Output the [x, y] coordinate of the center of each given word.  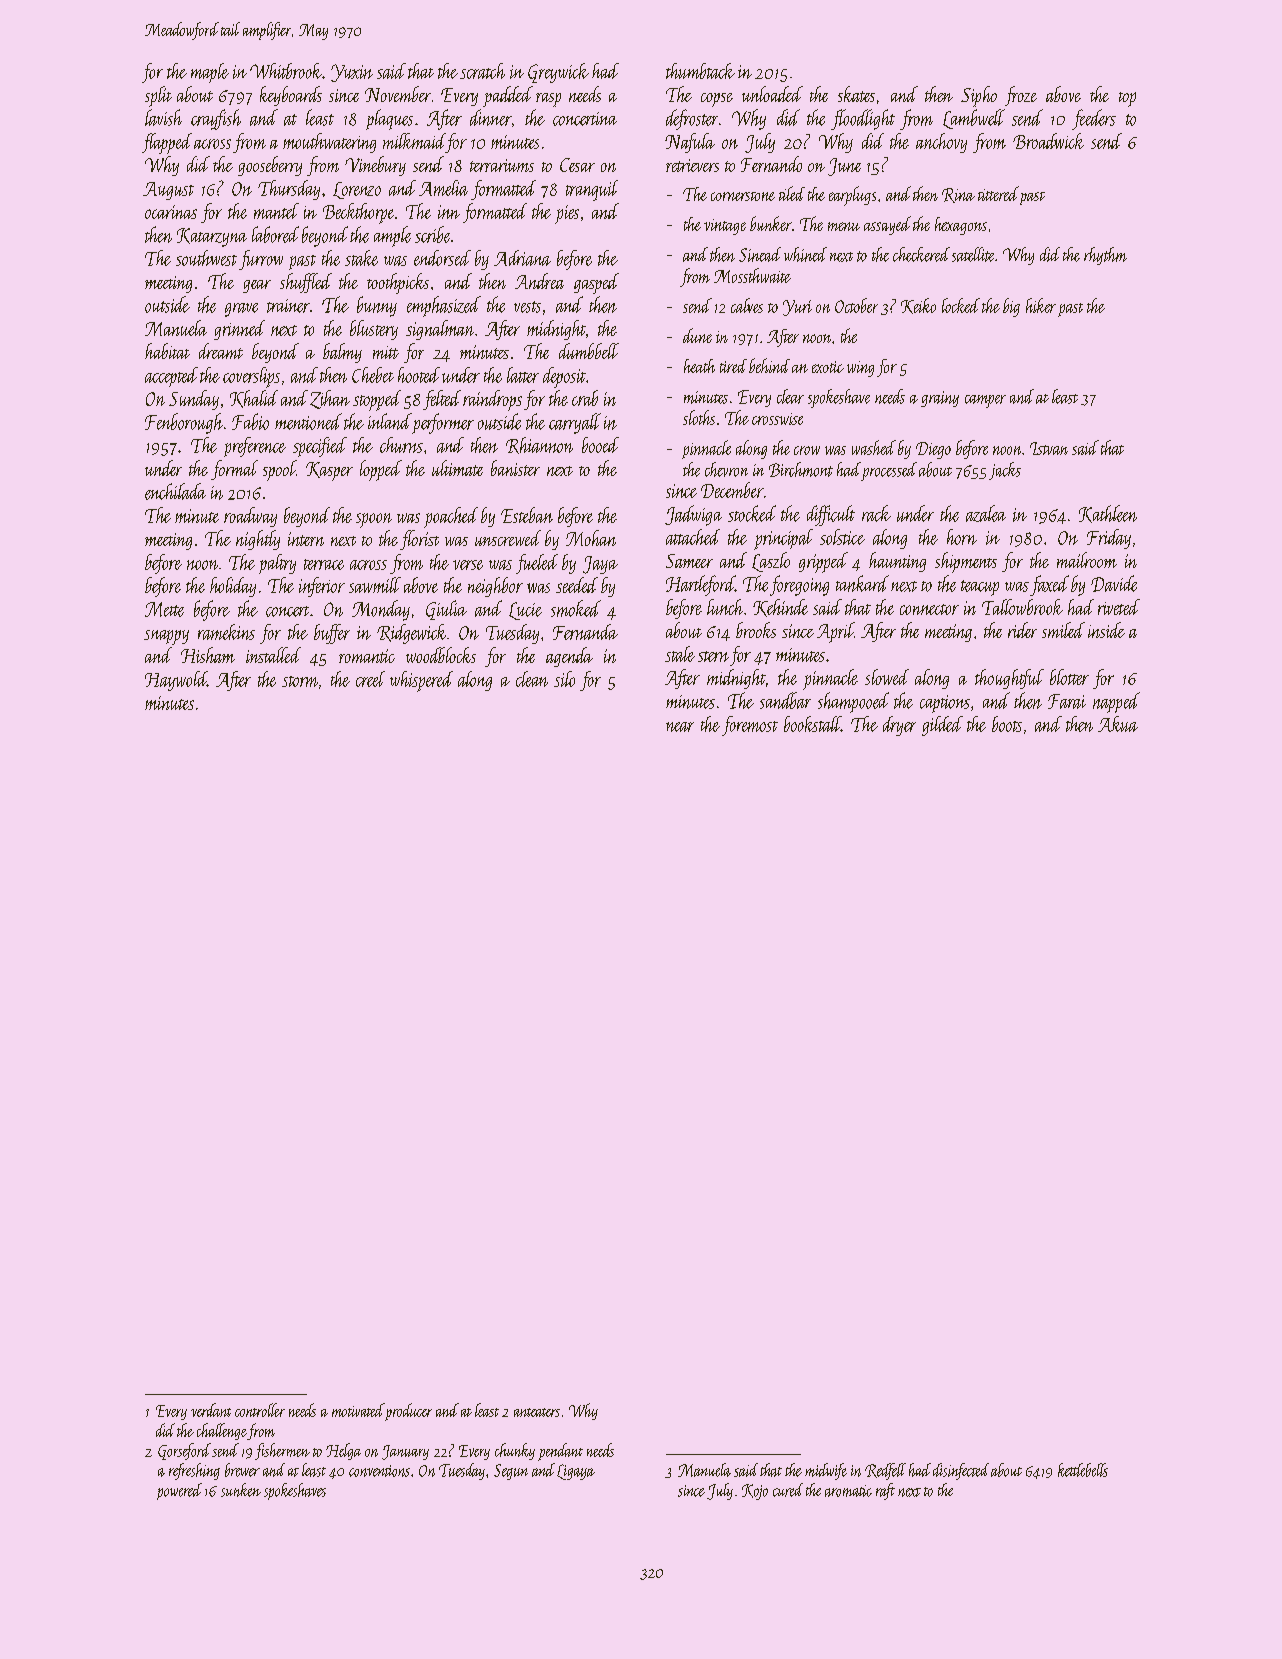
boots [1007, 724]
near [680, 727]
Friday [1109, 539]
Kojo [755, 1492]
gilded [942, 726]
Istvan [1049, 448]
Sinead [760, 254]
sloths [699, 417]
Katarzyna [212, 237]
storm [300, 681]
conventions [379, 1471]
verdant [211, 1410]
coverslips [251, 377]
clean [532, 679]
